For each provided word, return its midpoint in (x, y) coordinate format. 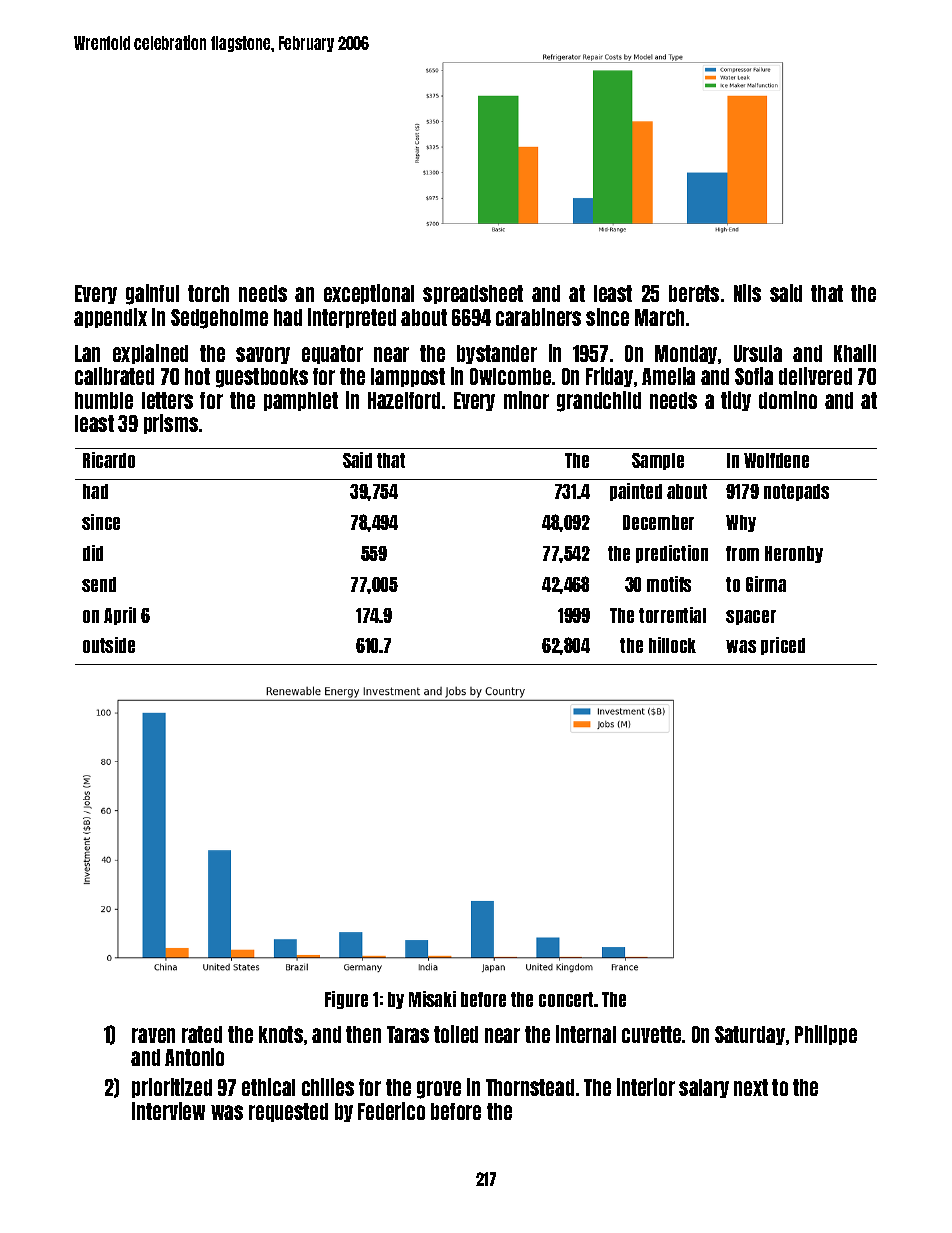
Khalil (855, 353)
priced (783, 646)
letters (167, 400)
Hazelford (404, 400)
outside (109, 645)
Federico (391, 1111)
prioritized (172, 1088)
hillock (672, 645)
